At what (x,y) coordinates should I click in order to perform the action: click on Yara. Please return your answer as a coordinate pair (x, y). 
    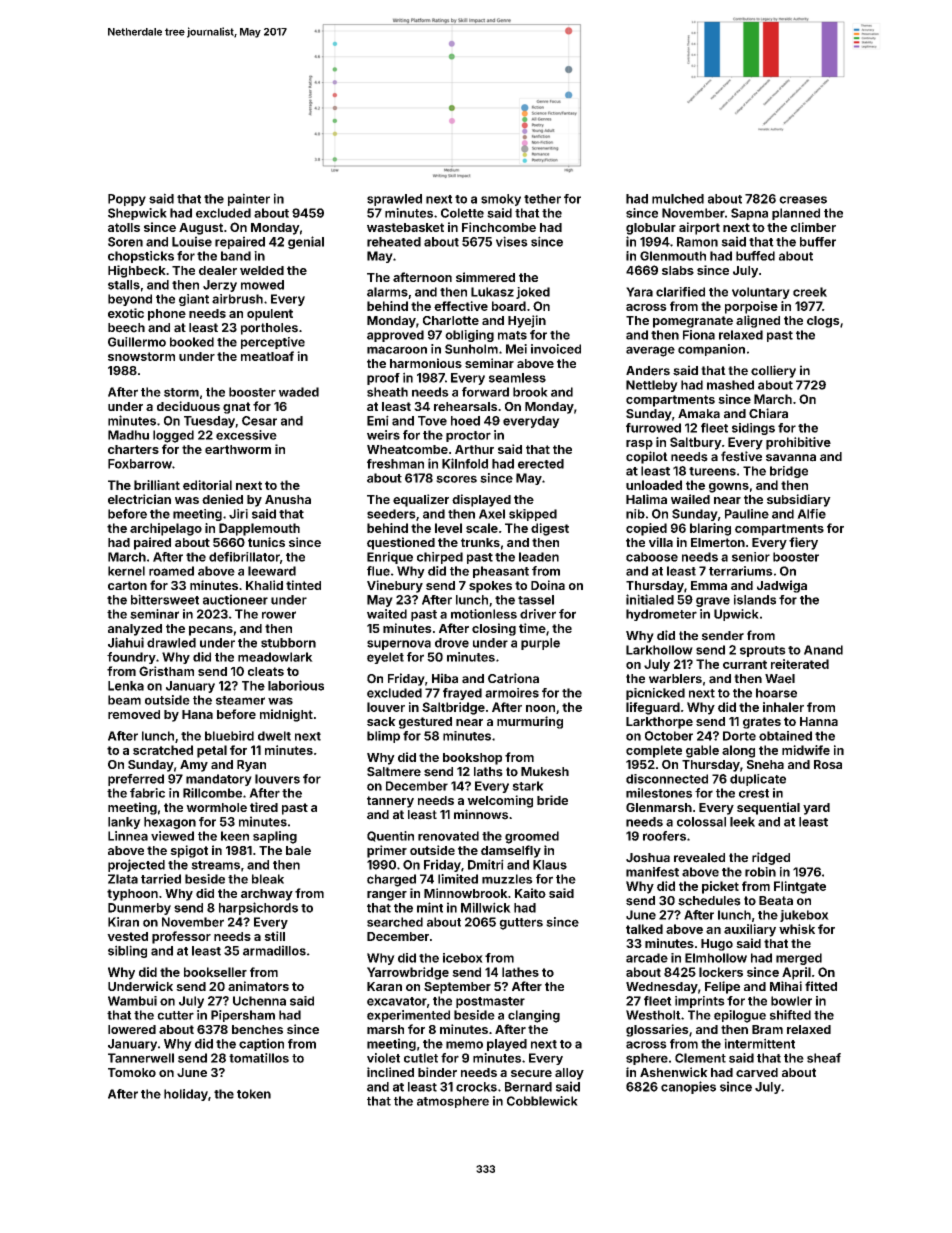
    Looking at the image, I should click on (639, 292).
